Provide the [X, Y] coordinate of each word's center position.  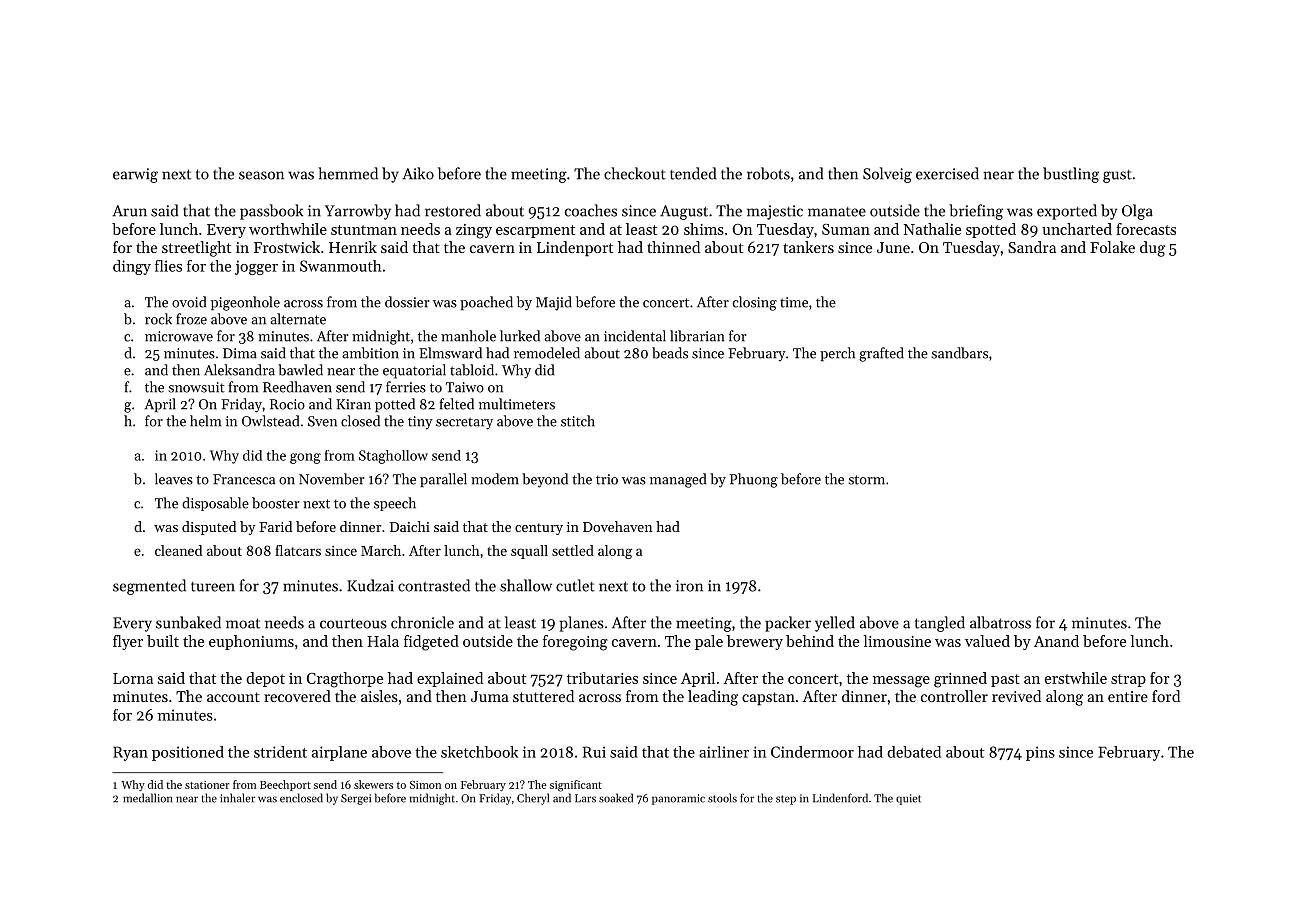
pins [1040, 753]
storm [866, 480]
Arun [129, 211]
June [893, 247]
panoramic [678, 799]
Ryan [130, 753]
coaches [591, 210]
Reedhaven [297, 387]
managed [678, 480]
